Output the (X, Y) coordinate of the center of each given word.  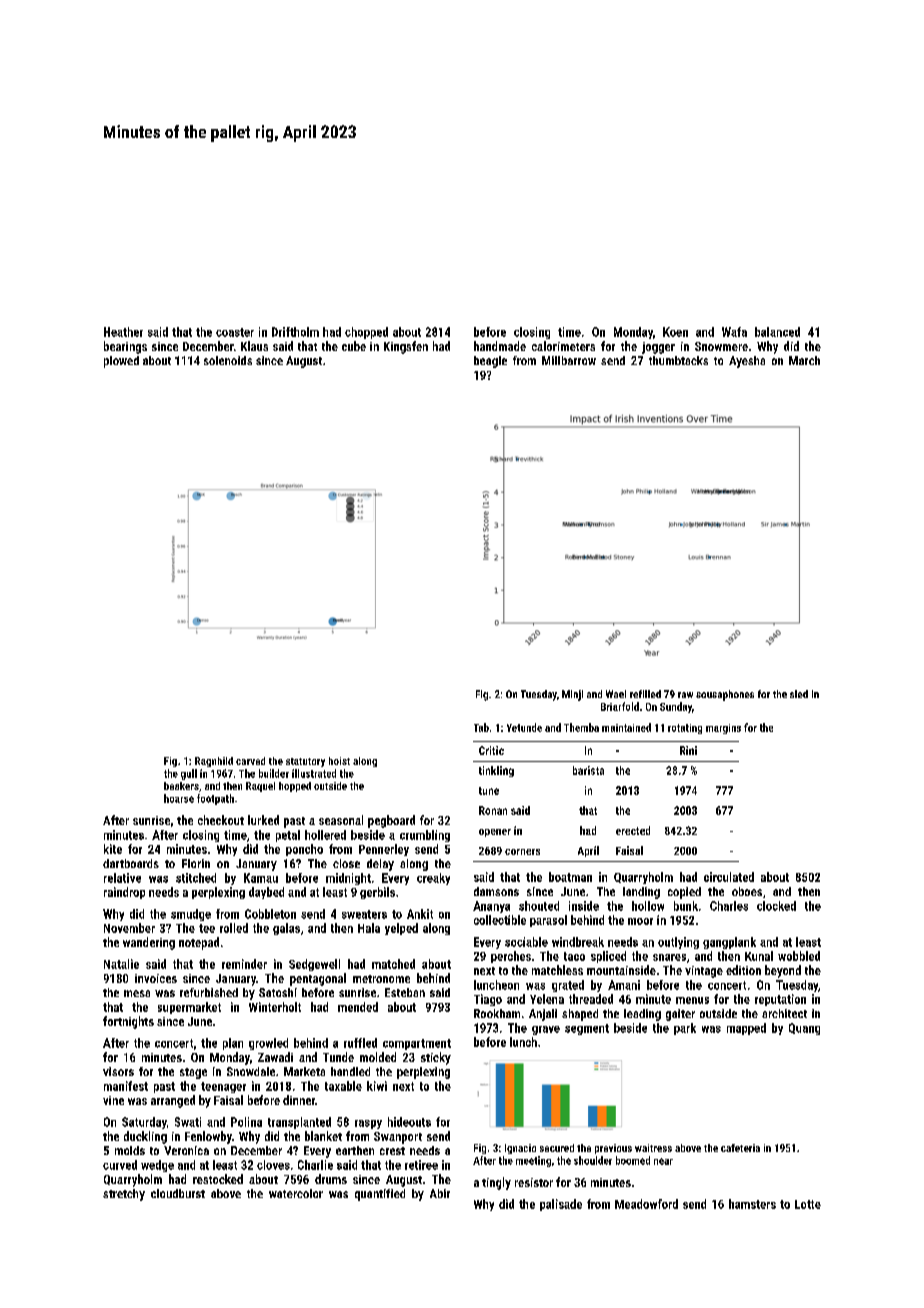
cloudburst (178, 1193)
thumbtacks (678, 360)
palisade (561, 1205)
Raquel (260, 787)
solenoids (228, 360)
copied (684, 893)
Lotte (808, 1204)
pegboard (391, 821)
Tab (481, 727)
